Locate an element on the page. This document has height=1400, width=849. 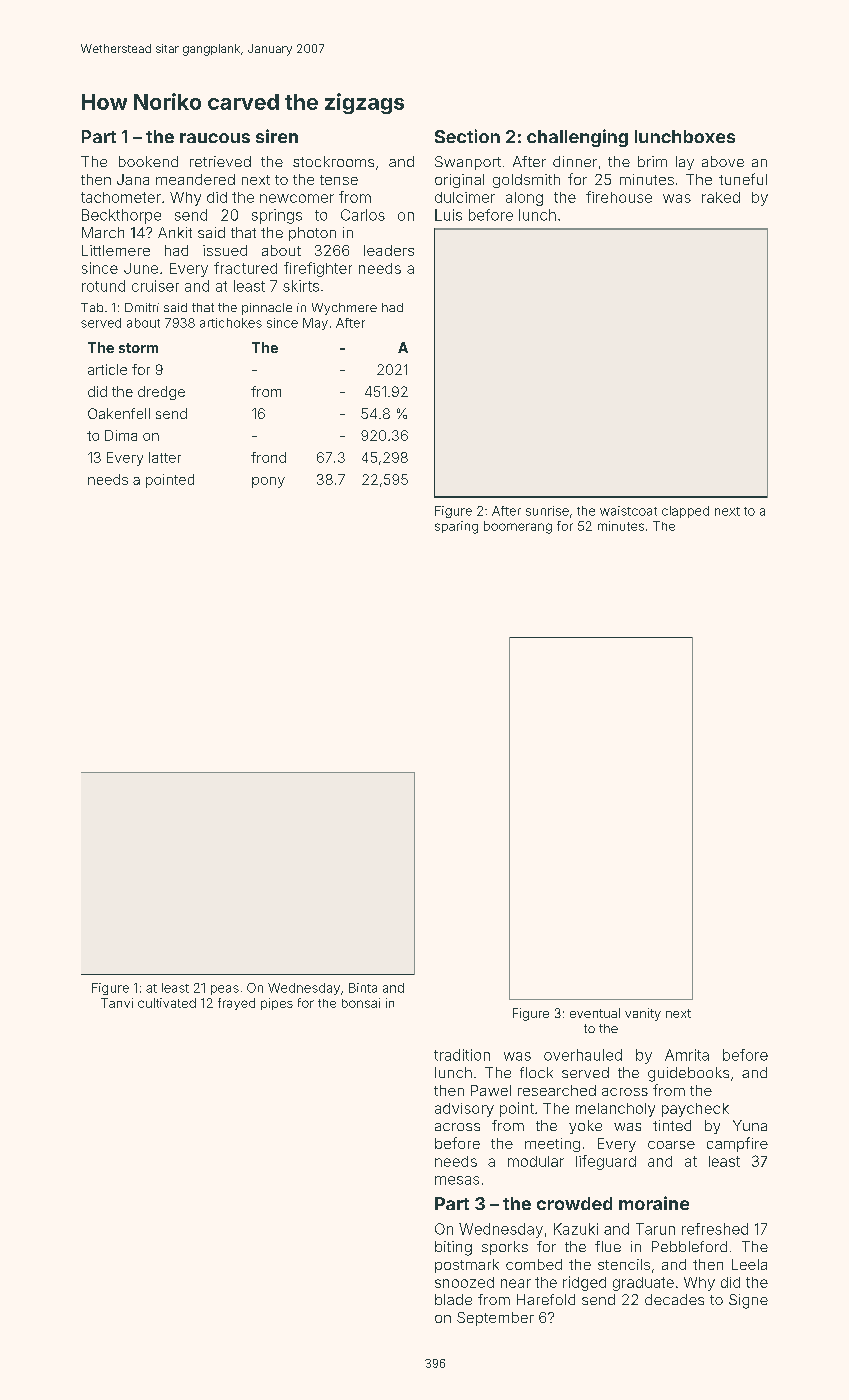
Signe is located at coordinates (748, 1301).
